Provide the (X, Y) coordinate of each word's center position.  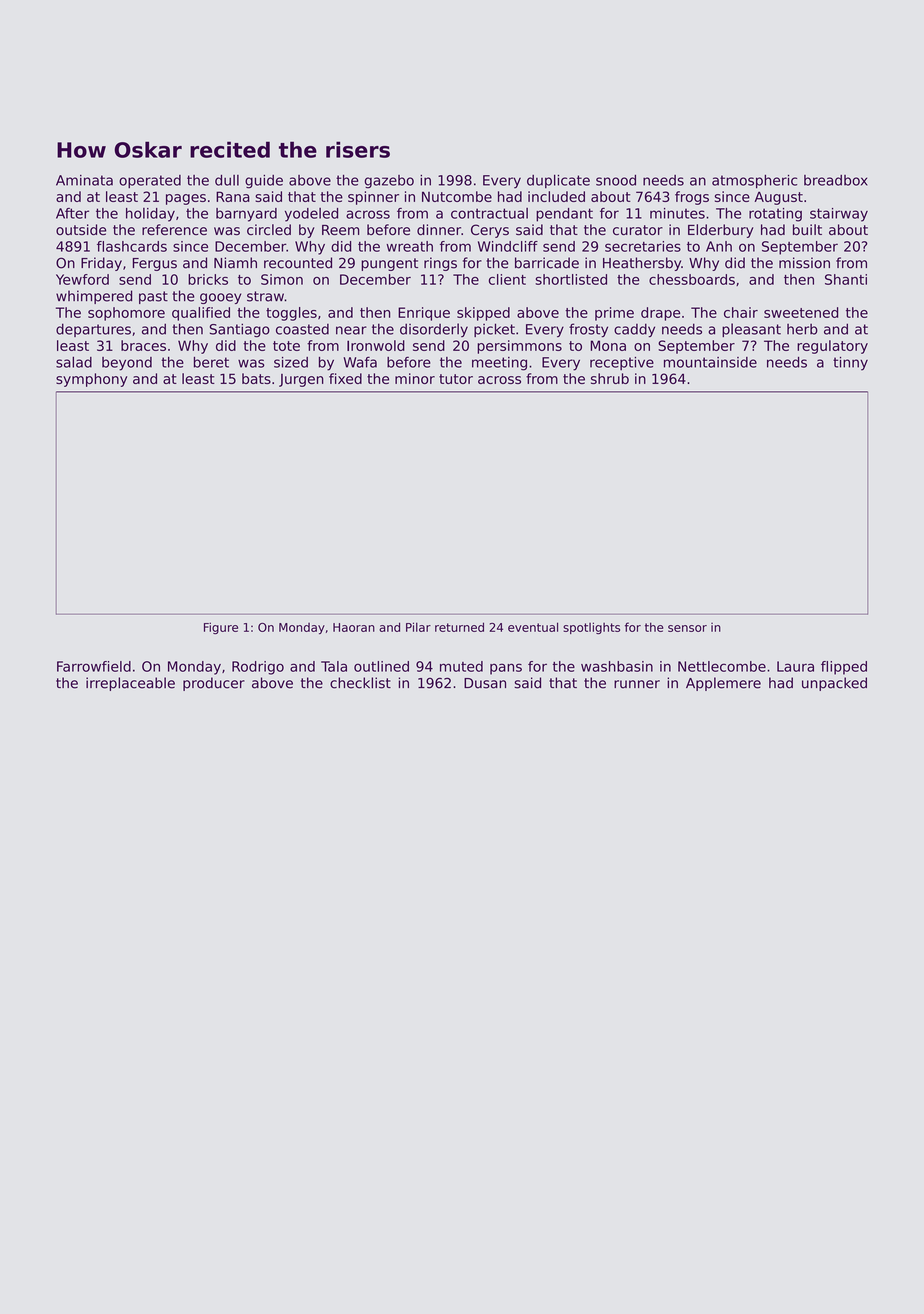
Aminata (84, 180)
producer (214, 684)
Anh (719, 246)
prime (614, 314)
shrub (610, 378)
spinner (373, 198)
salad (74, 362)
